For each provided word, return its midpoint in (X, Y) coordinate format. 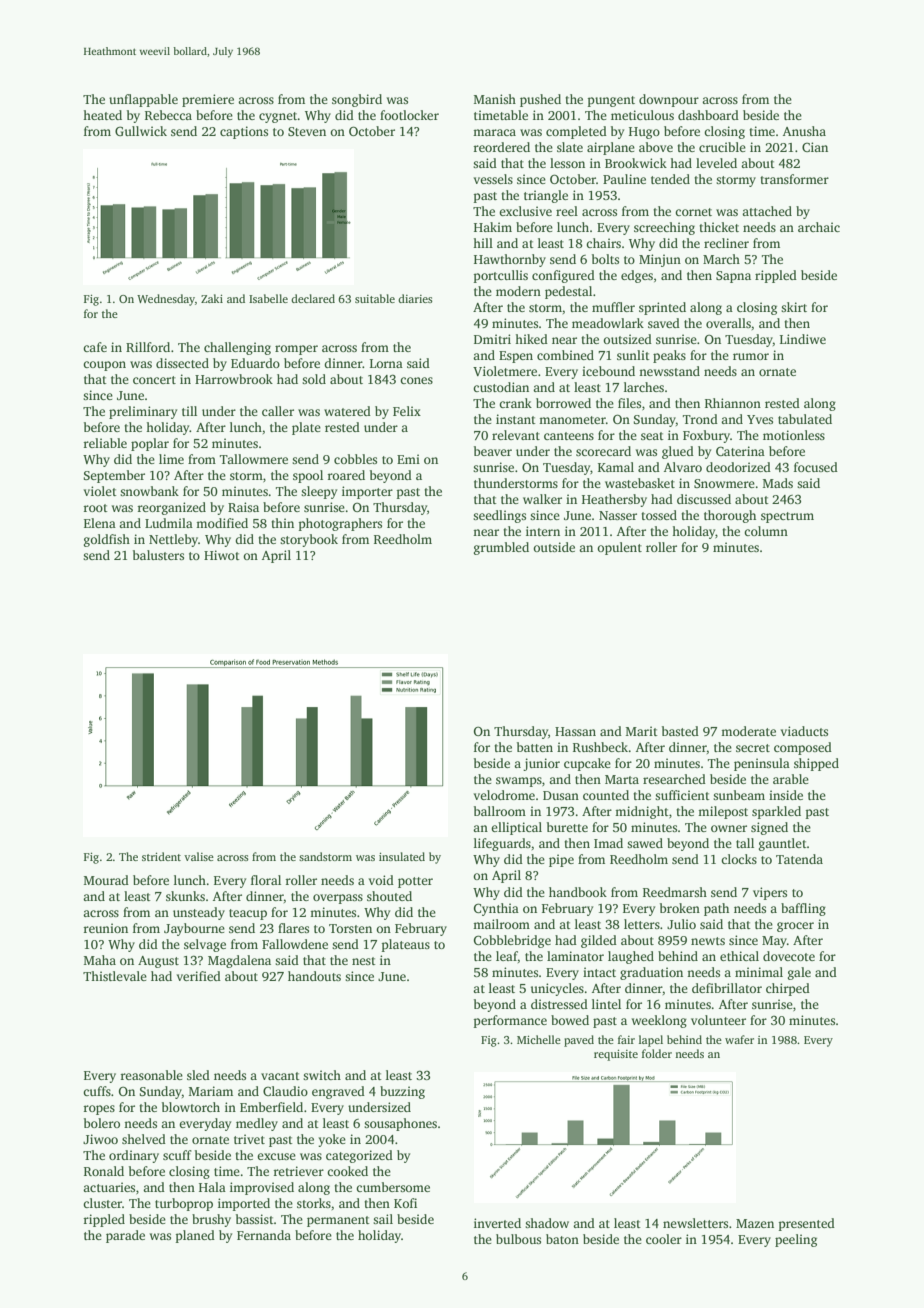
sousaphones (400, 1124)
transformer (794, 179)
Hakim (493, 227)
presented (807, 1224)
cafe (95, 347)
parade (125, 1236)
